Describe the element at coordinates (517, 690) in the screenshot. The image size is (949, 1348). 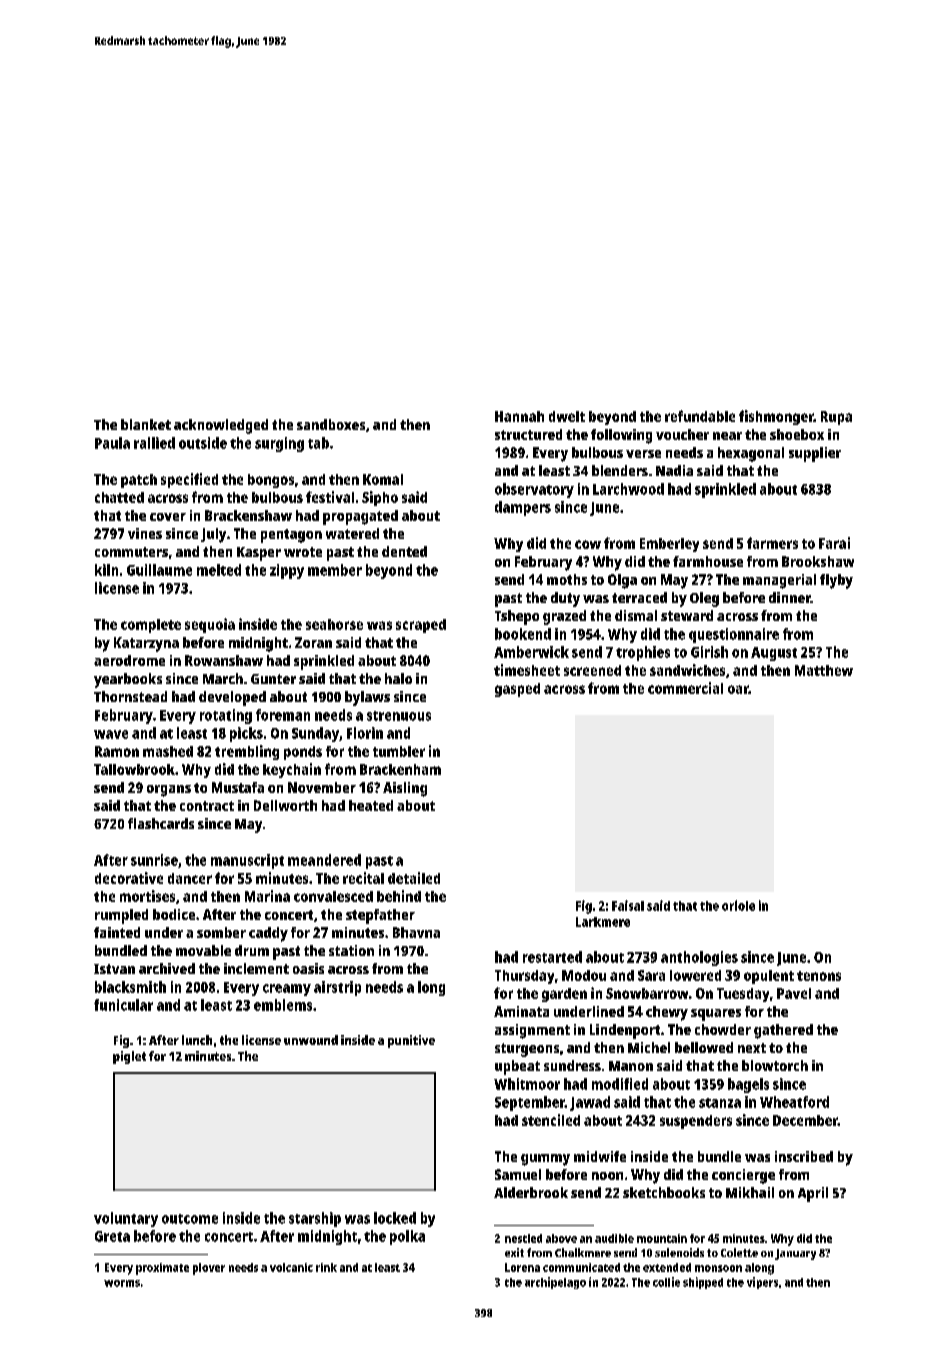
I see `gasped` at that location.
